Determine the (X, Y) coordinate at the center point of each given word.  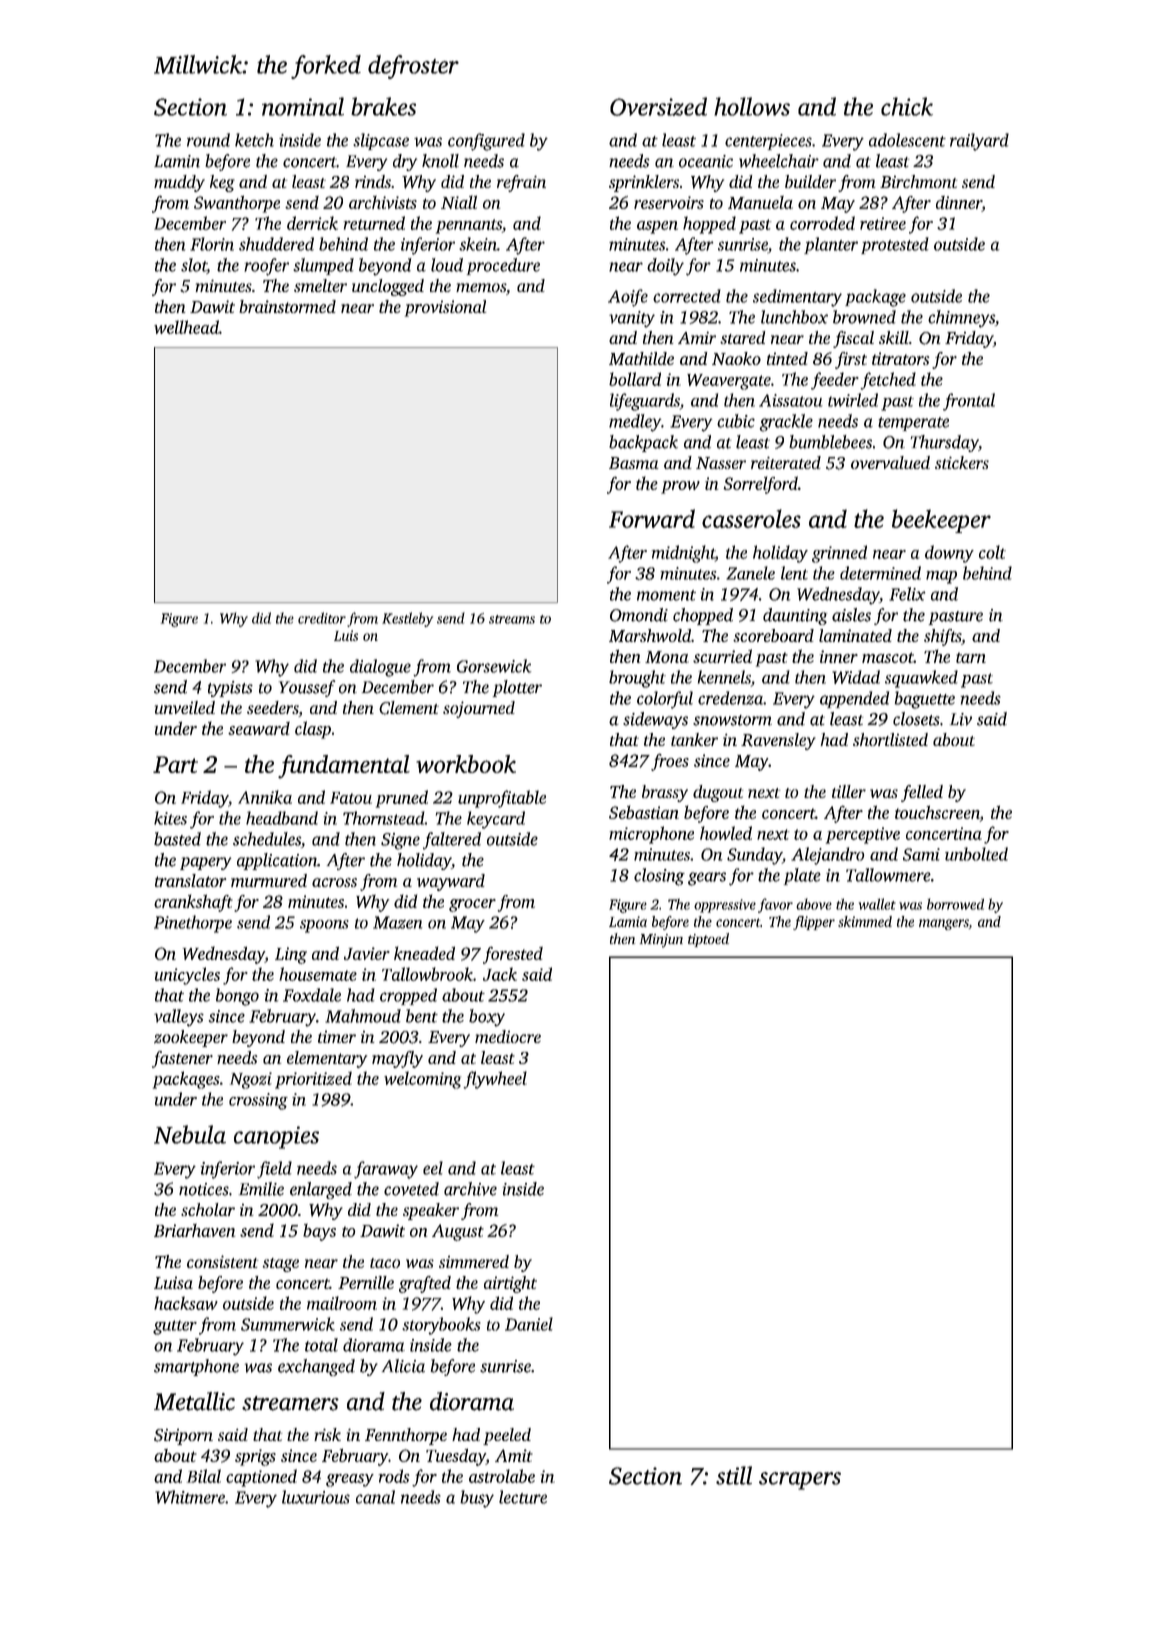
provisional (445, 308)
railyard (979, 142)
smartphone (196, 1367)
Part (175, 764)
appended (854, 699)
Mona (667, 657)
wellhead (186, 327)
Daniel (529, 1324)
